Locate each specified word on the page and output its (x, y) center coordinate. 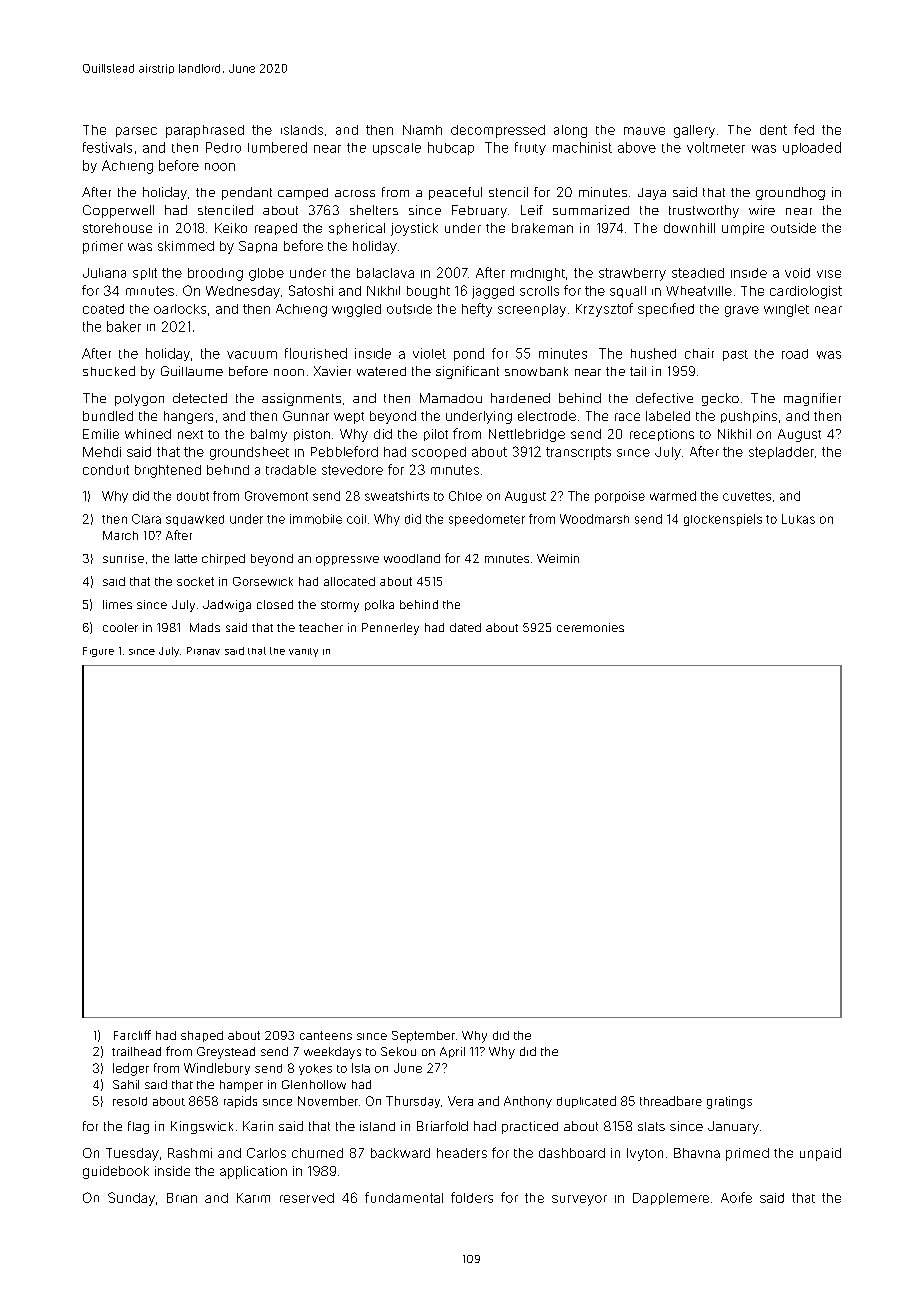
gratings (729, 1102)
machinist (582, 147)
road (795, 354)
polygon (139, 400)
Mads (205, 627)
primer (103, 247)
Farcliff (132, 1035)
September (423, 1037)
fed (804, 129)
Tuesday (132, 1154)
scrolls (539, 291)
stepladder (781, 453)
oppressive (347, 561)
